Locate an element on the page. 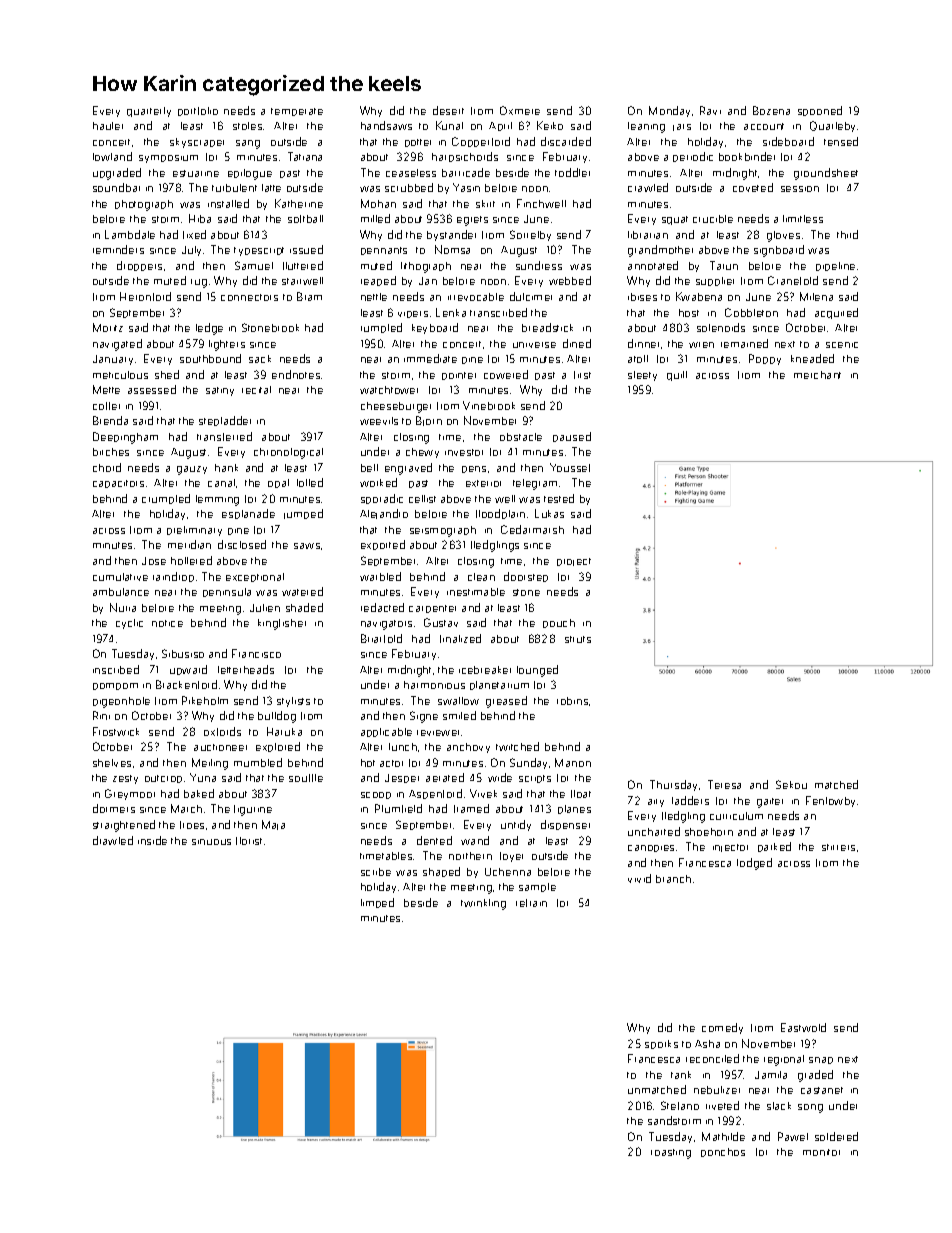 This document has width=952, height=1233. project is located at coordinates (574, 562).
